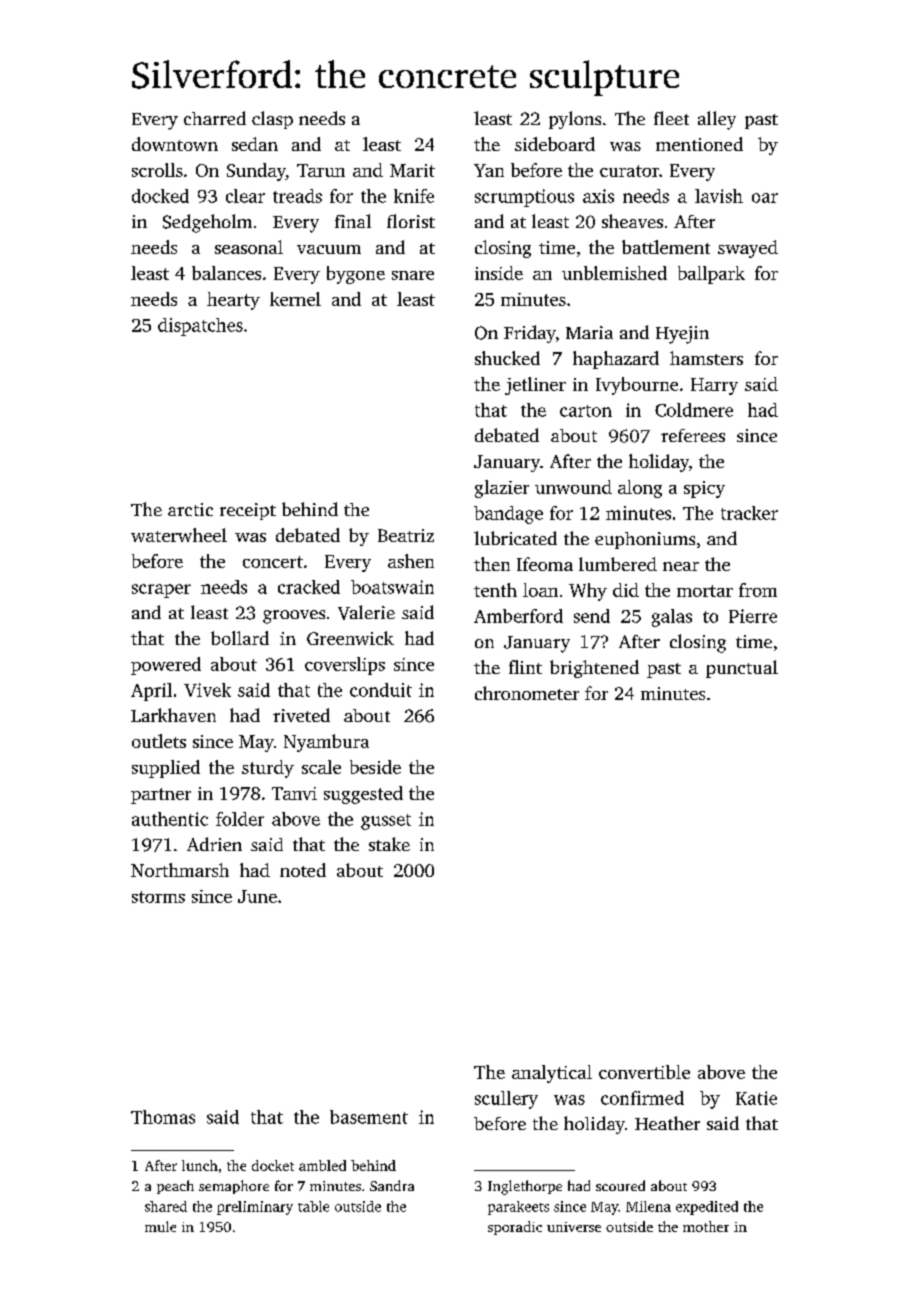 The image size is (909, 1291). What do you see at coordinates (552, 1074) in the screenshot?
I see `analytical` at bounding box center [552, 1074].
